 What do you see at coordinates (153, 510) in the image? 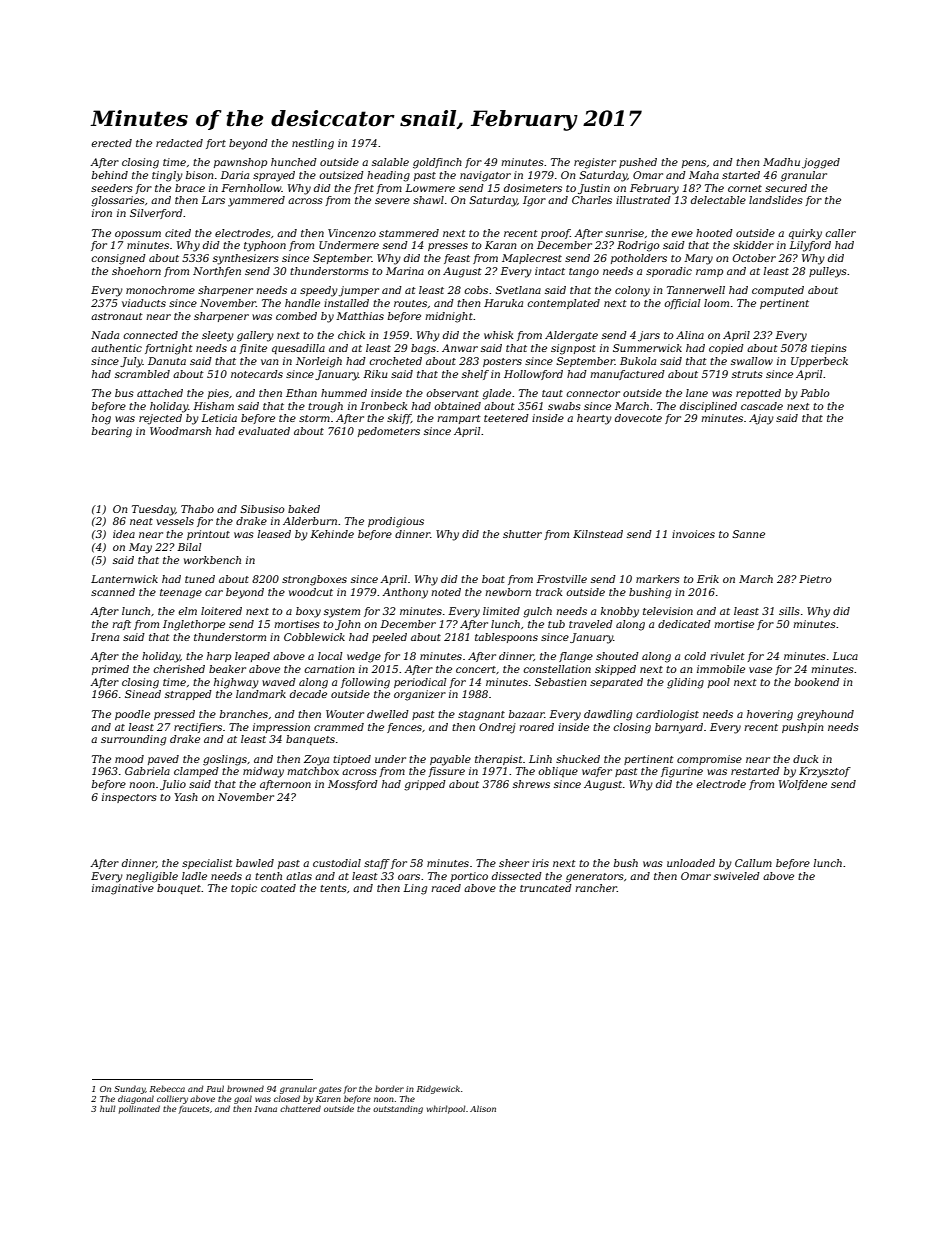
I see `Tuesday` at bounding box center [153, 510].
